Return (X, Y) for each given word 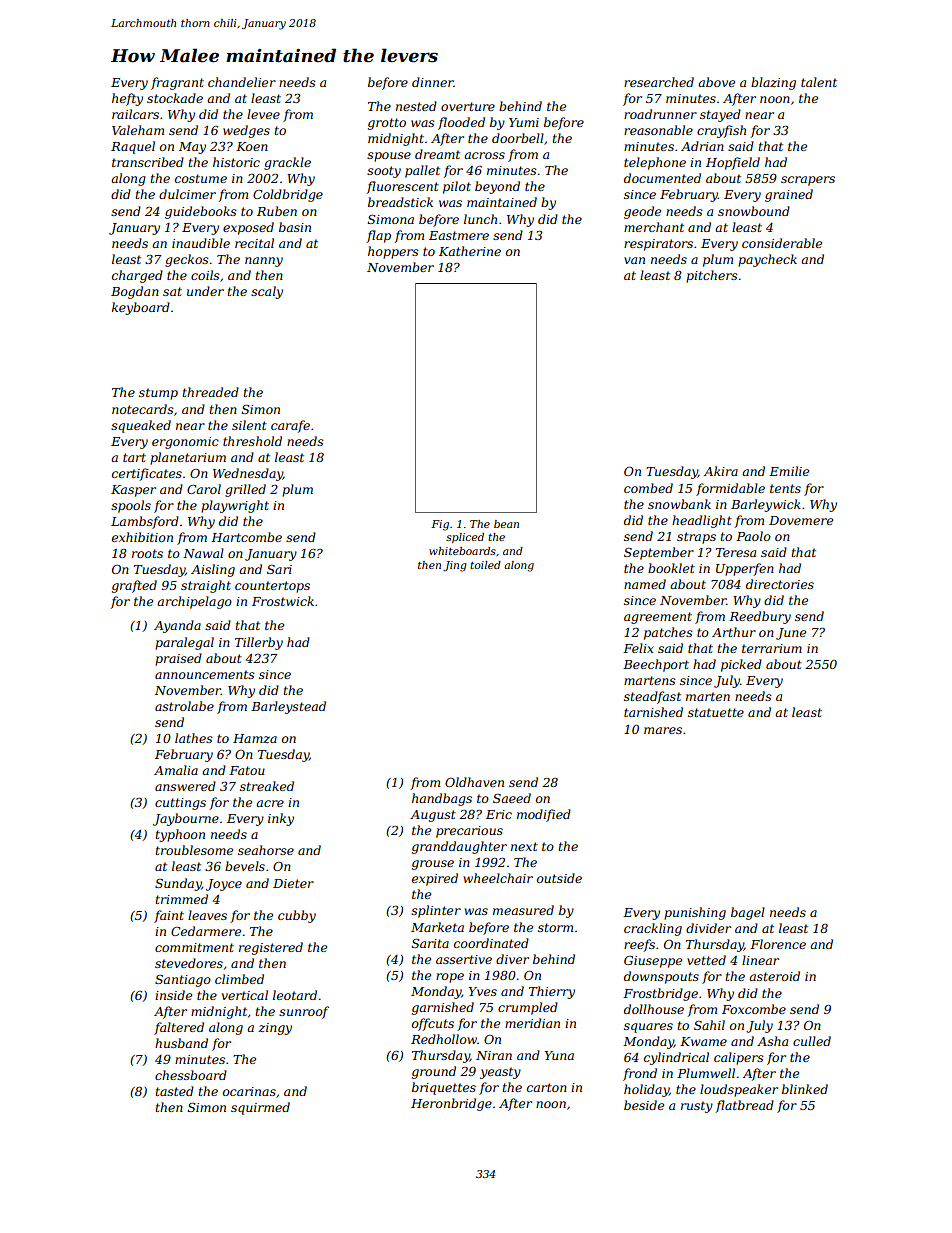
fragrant (177, 83)
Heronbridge (451, 1104)
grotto (387, 124)
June (791, 634)
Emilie (789, 471)
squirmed (260, 1108)
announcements (205, 674)
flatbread (744, 1106)
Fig (440, 525)
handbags (442, 799)
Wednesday (248, 474)
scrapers (808, 181)
